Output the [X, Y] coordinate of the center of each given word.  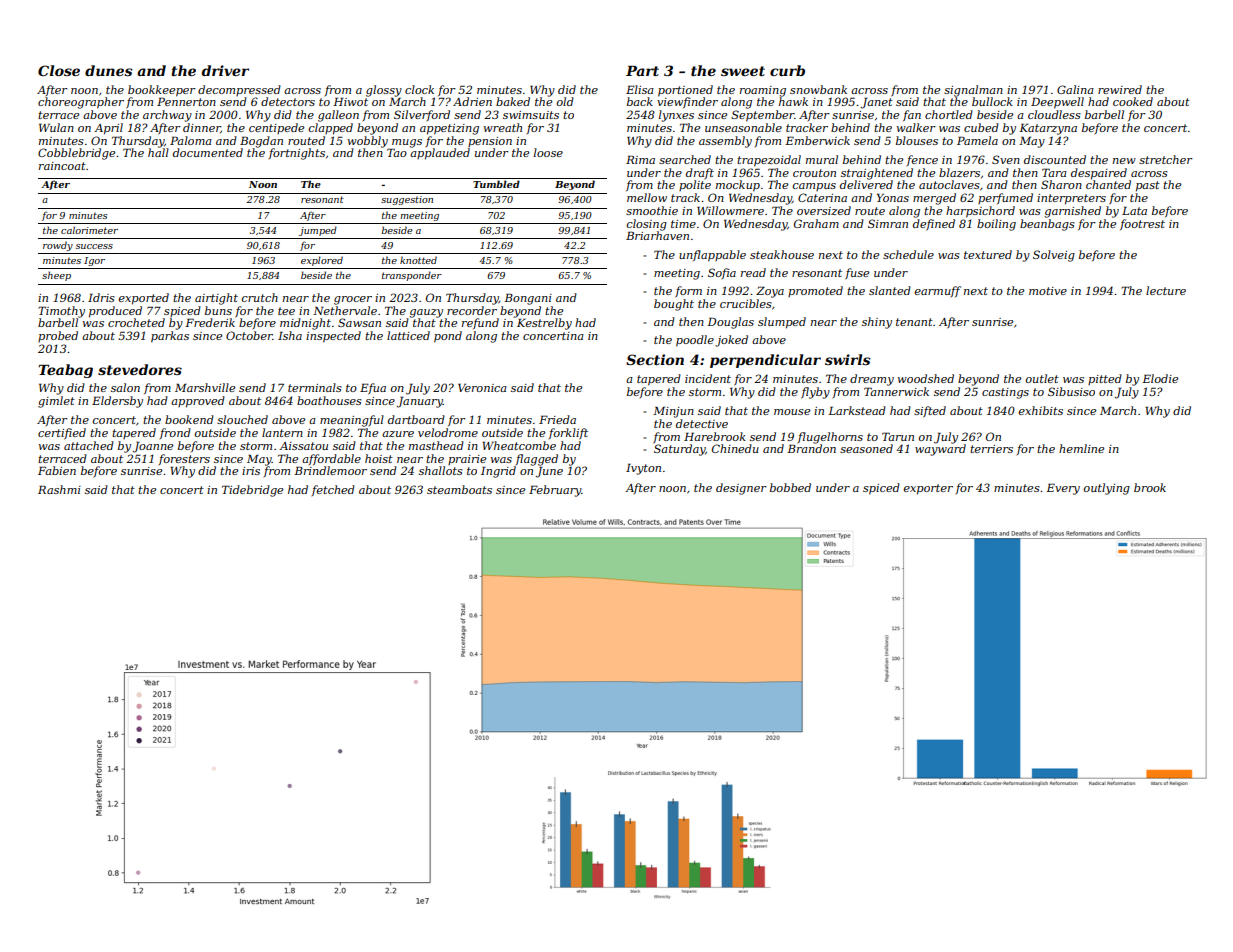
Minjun [673, 412]
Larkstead [857, 410]
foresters [184, 459]
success [94, 246]
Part [642, 71]
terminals [315, 387]
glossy [384, 91]
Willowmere [730, 210]
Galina [1075, 89]
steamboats [459, 489]
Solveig [1054, 256]
